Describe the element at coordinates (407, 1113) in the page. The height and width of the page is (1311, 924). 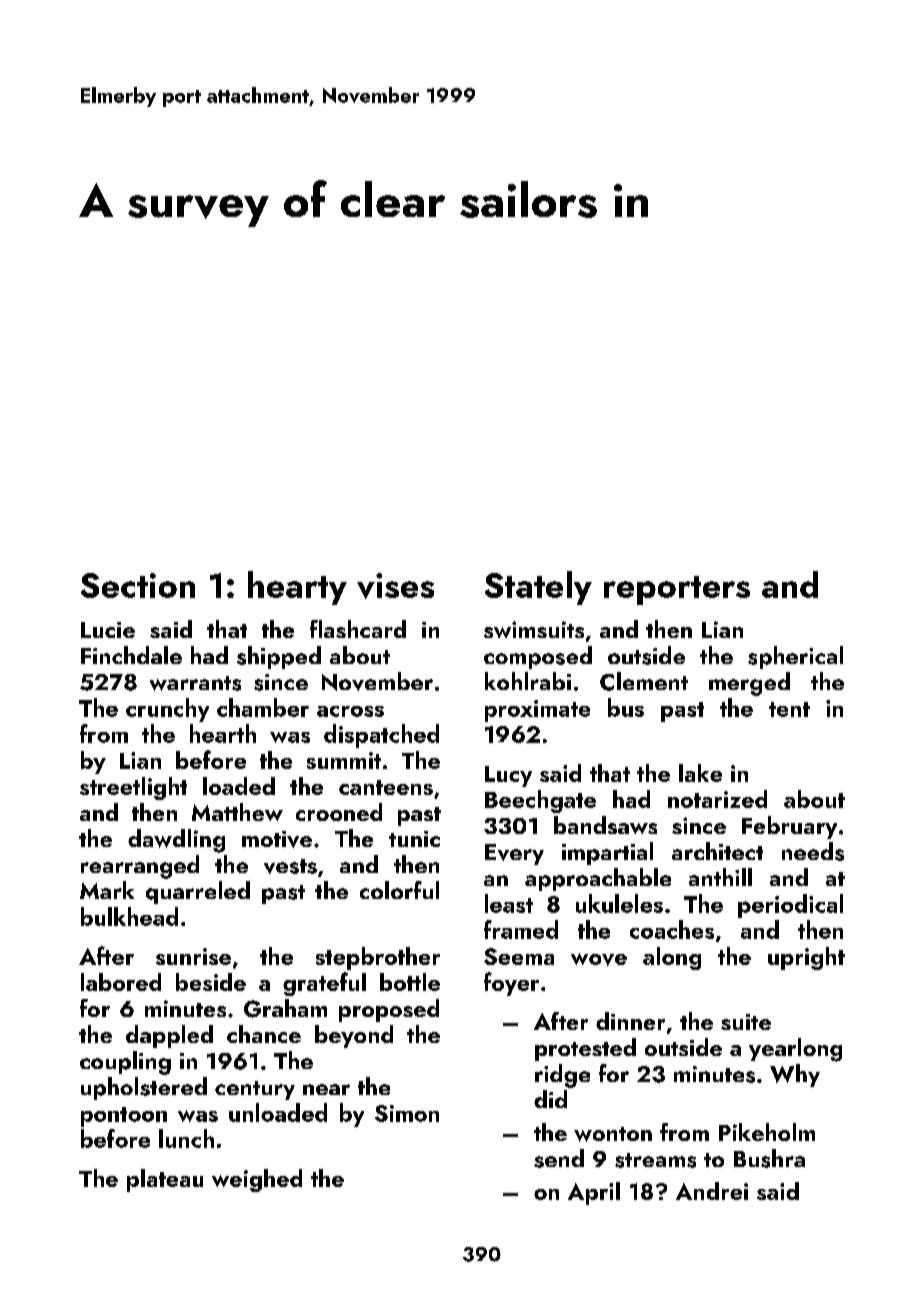
I see `Simon` at that location.
